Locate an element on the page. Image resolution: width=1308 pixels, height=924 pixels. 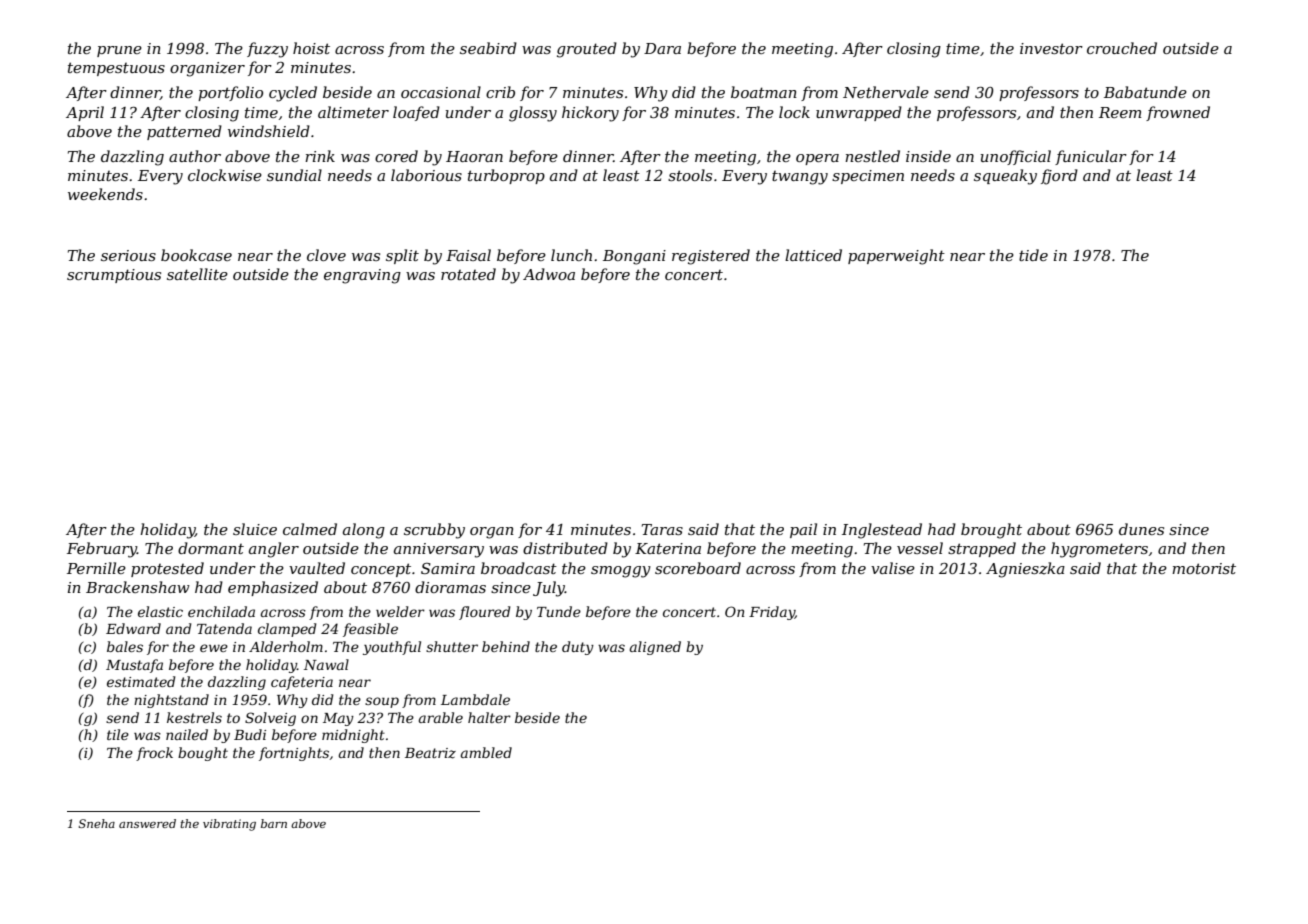
pail is located at coordinates (803, 530).
